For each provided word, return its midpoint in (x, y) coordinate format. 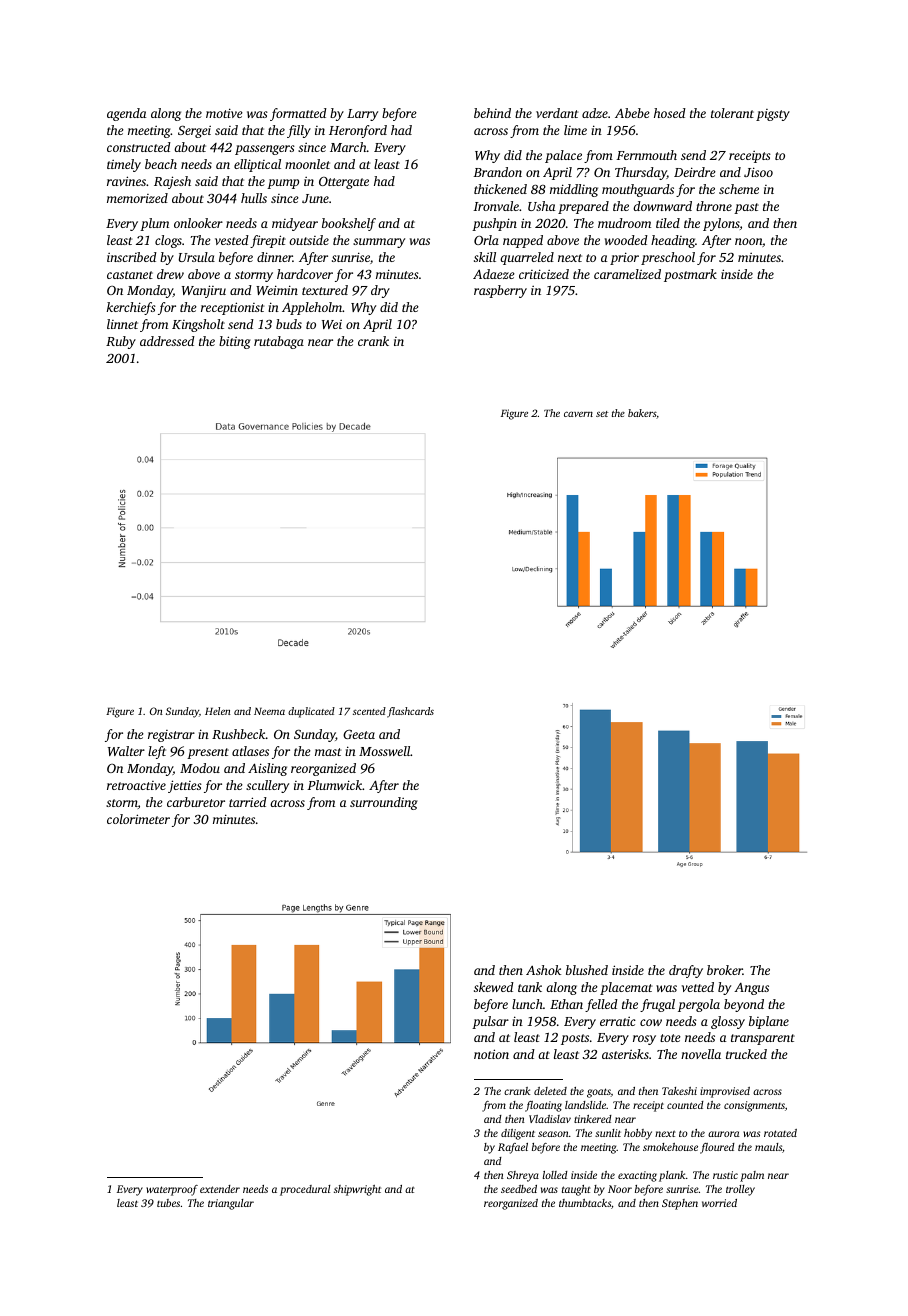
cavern (578, 414)
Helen (218, 711)
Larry (362, 115)
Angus (751, 989)
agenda (127, 114)
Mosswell (385, 751)
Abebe (632, 113)
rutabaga (279, 342)
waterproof (172, 1190)
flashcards (410, 712)
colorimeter (138, 819)
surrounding (384, 803)
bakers (642, 413)
